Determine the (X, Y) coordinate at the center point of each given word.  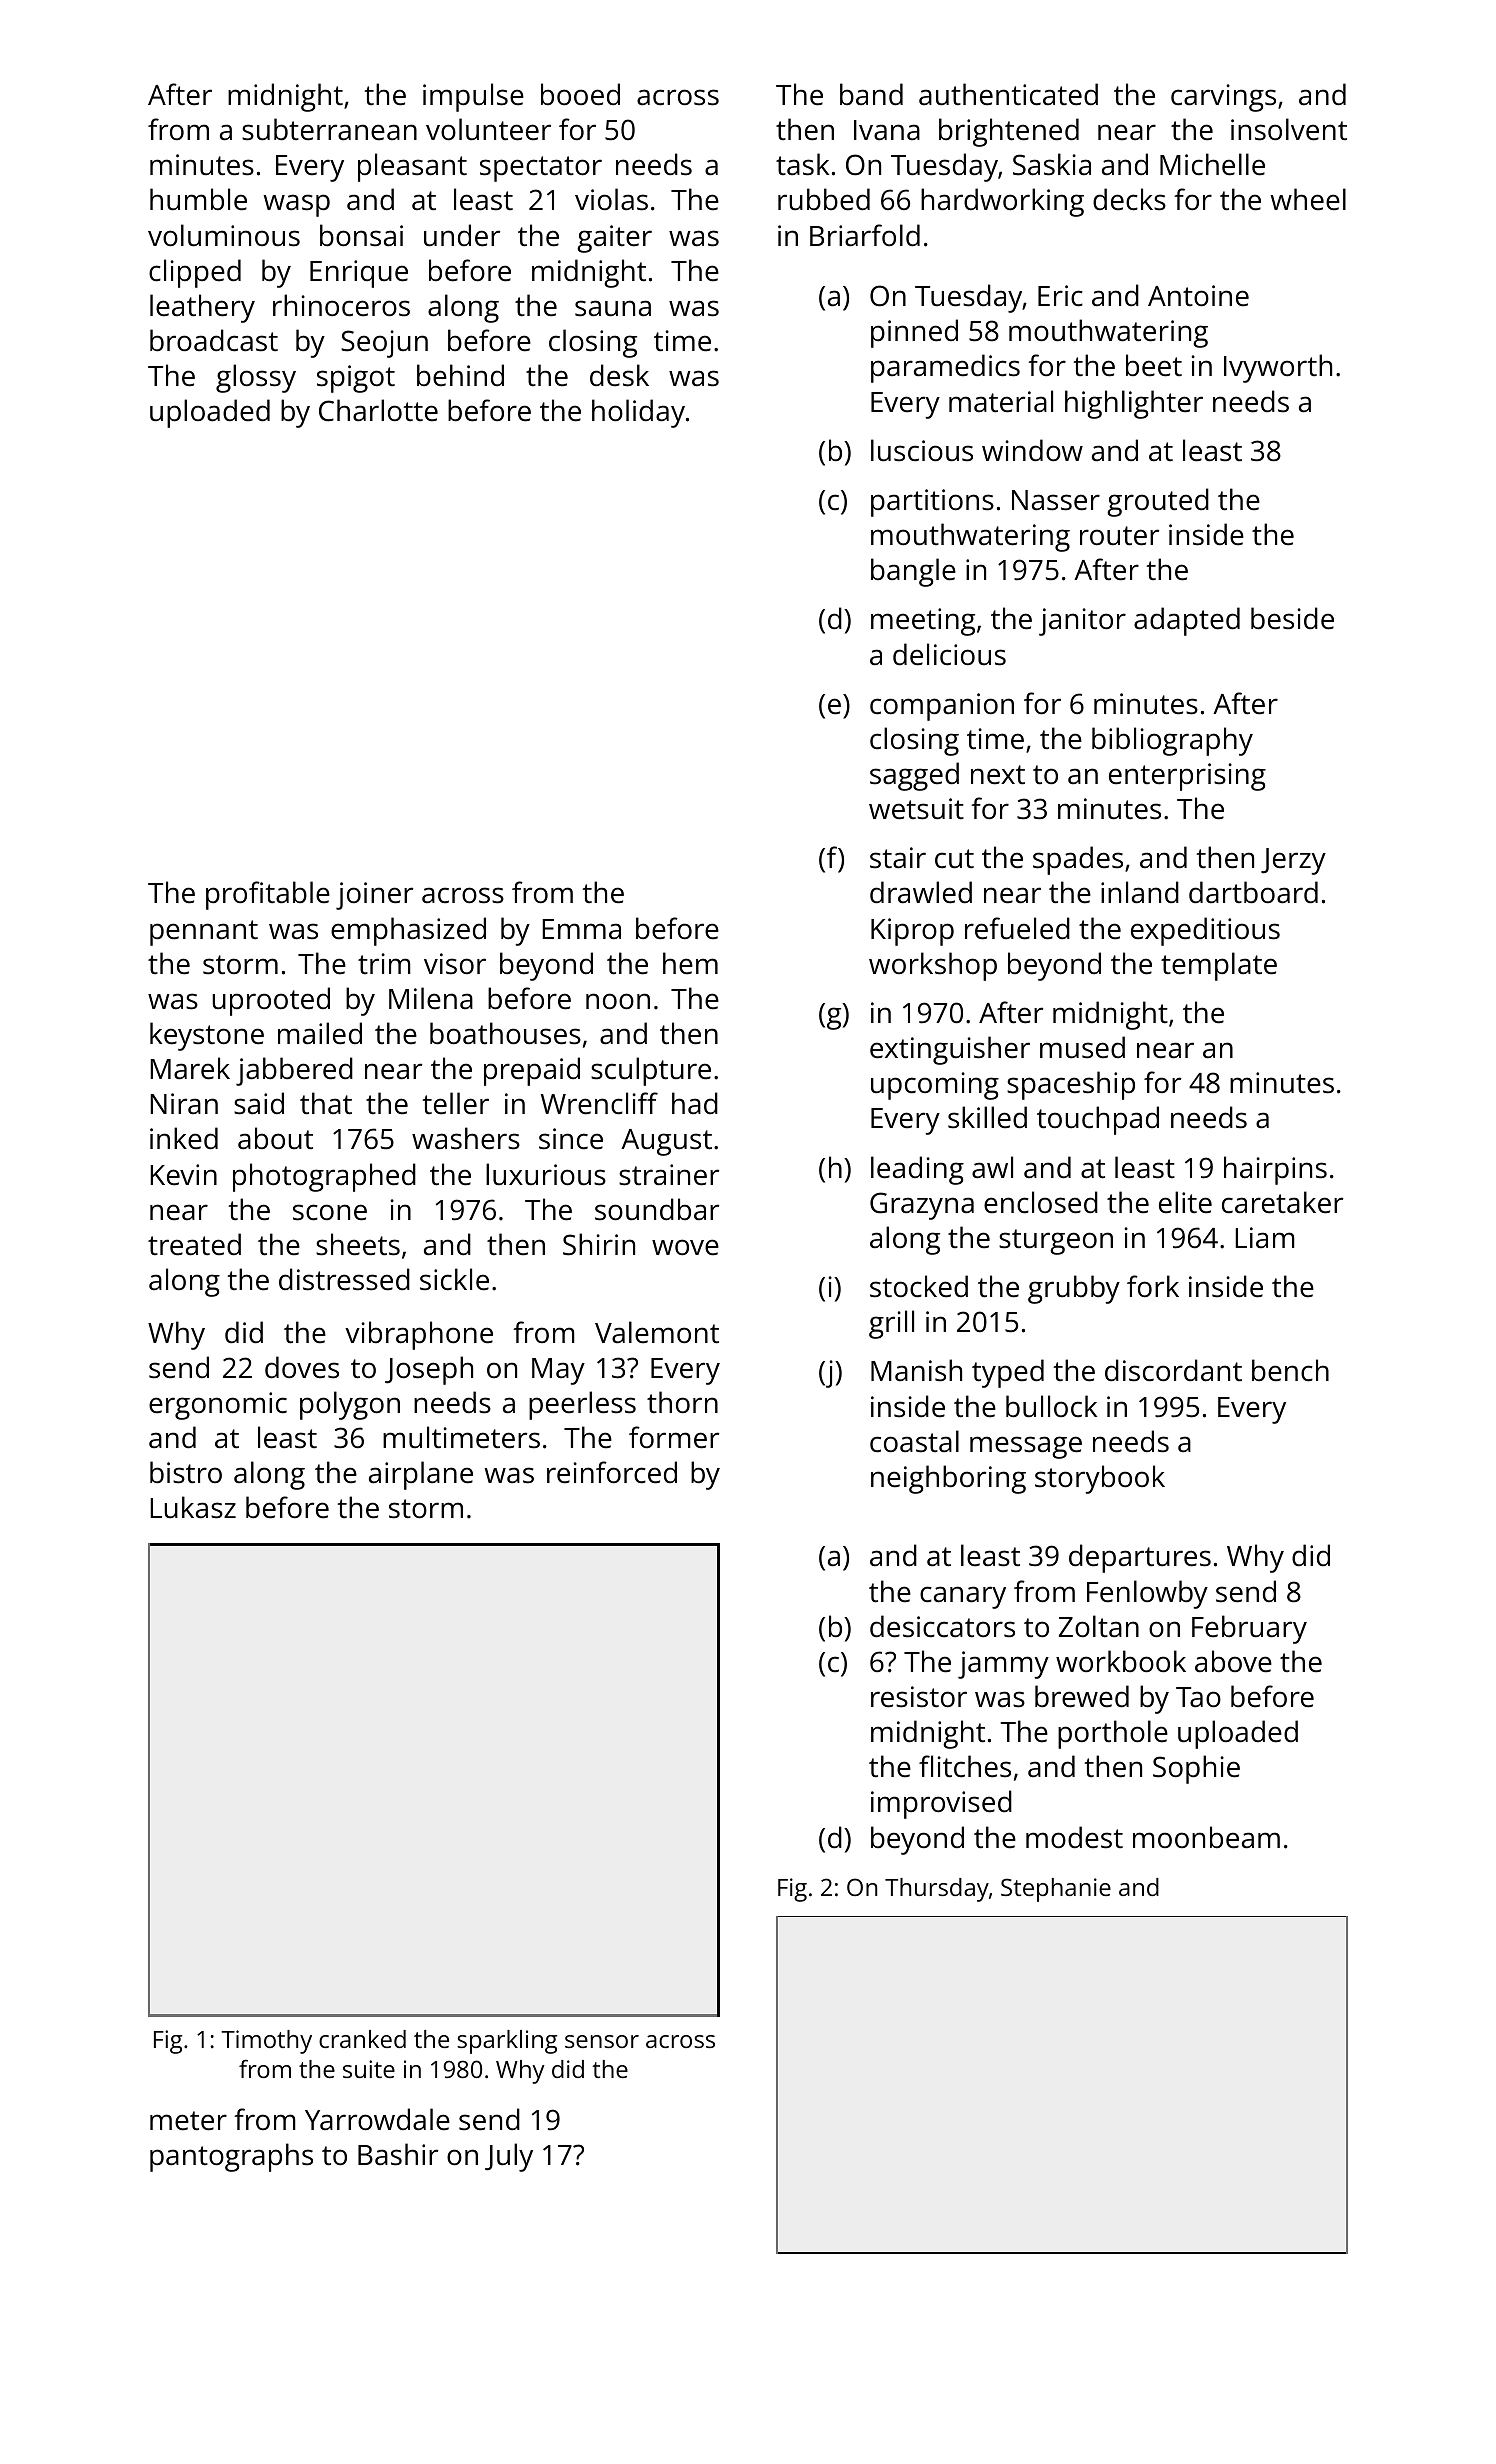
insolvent (1289, 129)
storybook (1100, 1479)
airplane (421, 1475)
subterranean (329, 129)
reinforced (612, 1472)
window (1032, 450)
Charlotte (378, 410)
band (871, 94)
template (1219, 966)
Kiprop (912, 932)
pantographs (231, 2157)
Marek (190, 1068)
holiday (638, 413)
